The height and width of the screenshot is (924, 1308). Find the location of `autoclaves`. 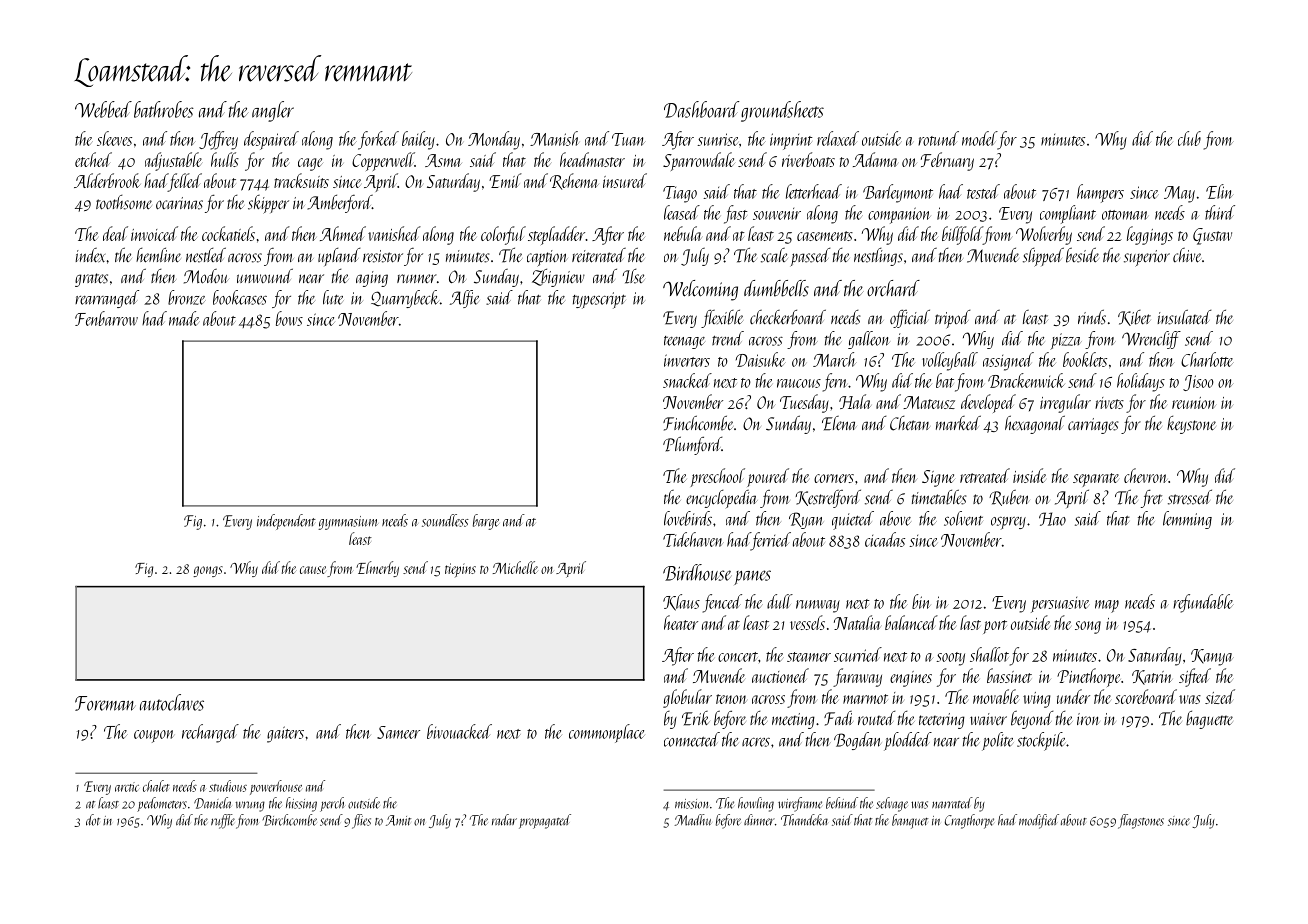

autoclaves is located at coordinates (172, 702).
